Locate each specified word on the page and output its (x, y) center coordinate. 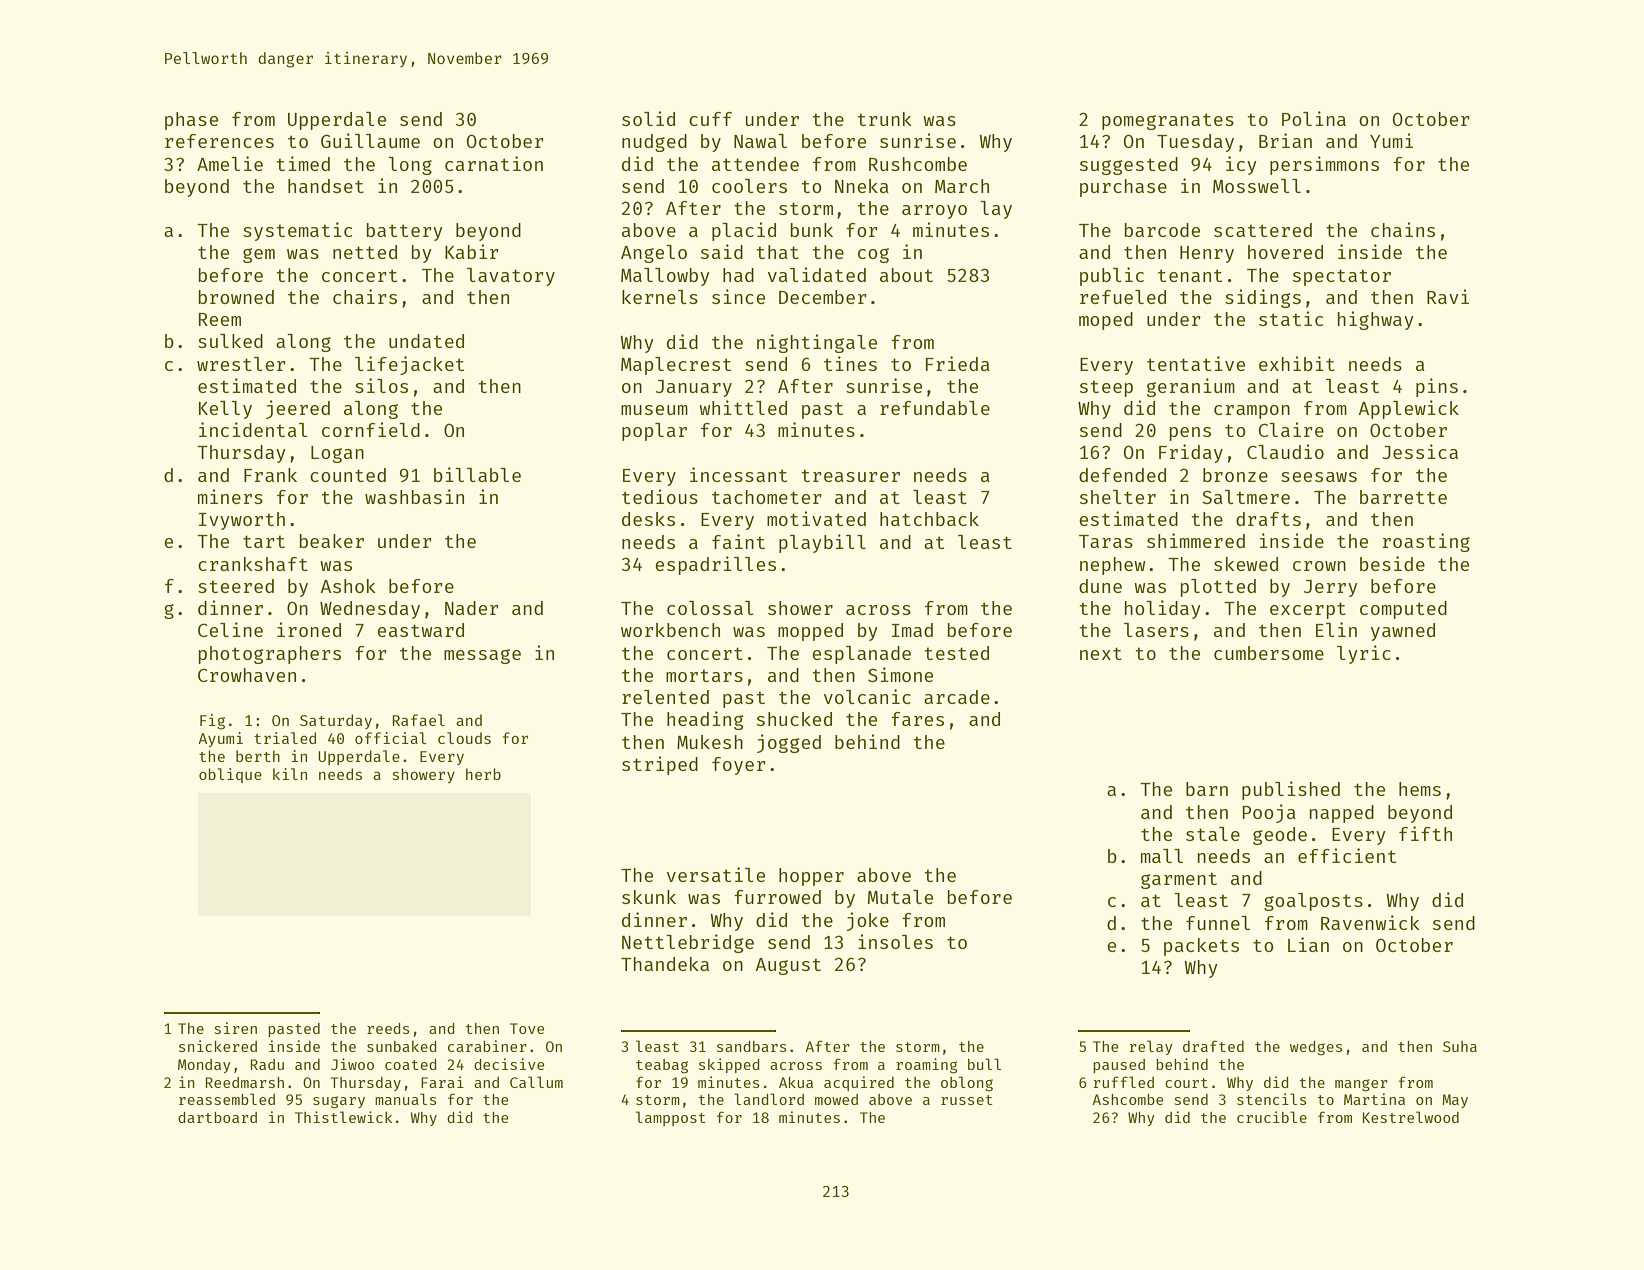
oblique (230, 775)
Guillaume (370, 140)
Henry (1207, 254)
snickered (218, 1046)
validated (817, 274)
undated (426, 341)
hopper (811, 877)
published (1291, 790)
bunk (812, 230)
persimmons (1324, 165)
